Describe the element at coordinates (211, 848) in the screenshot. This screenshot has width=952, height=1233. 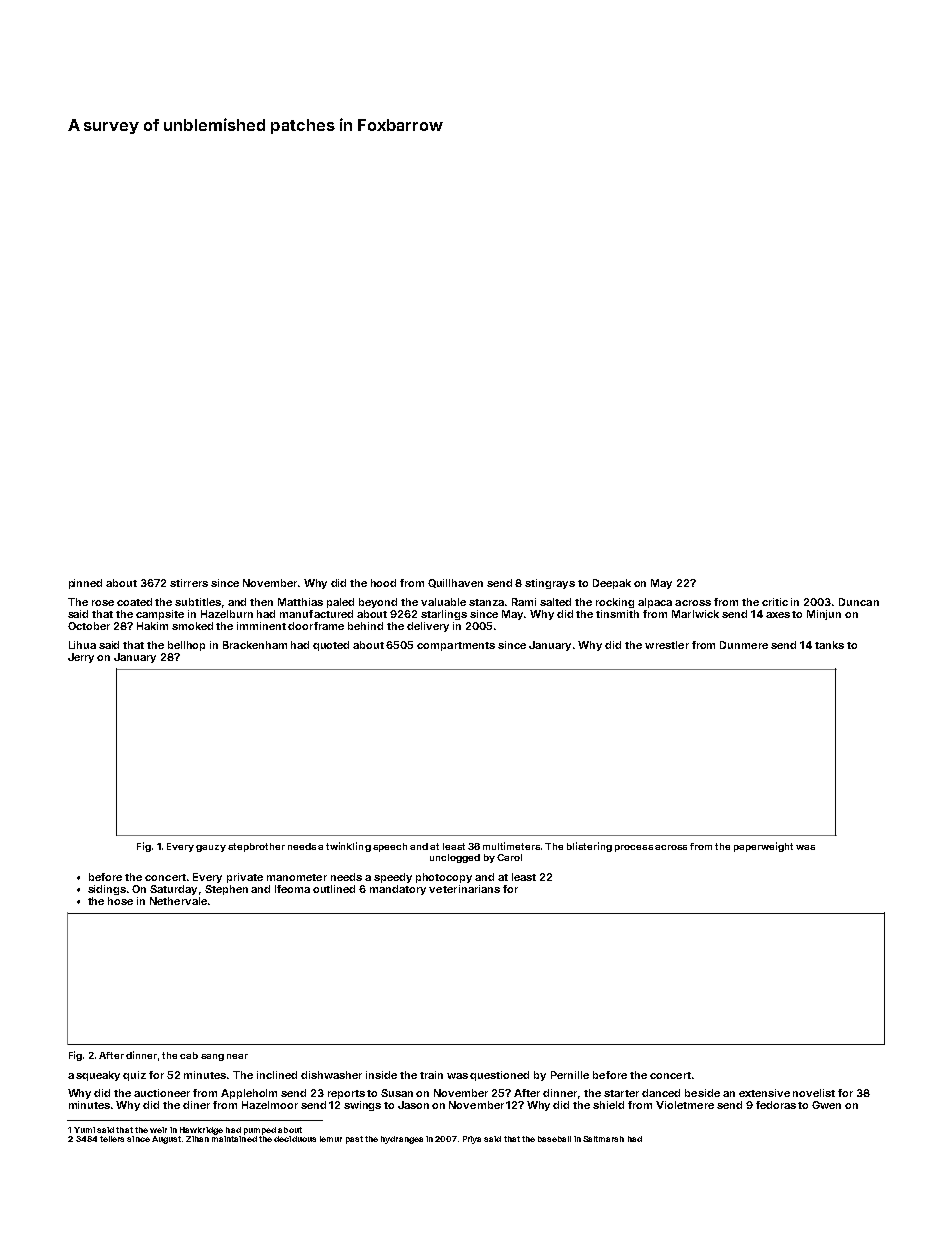
I see `gauzy` at that location.
